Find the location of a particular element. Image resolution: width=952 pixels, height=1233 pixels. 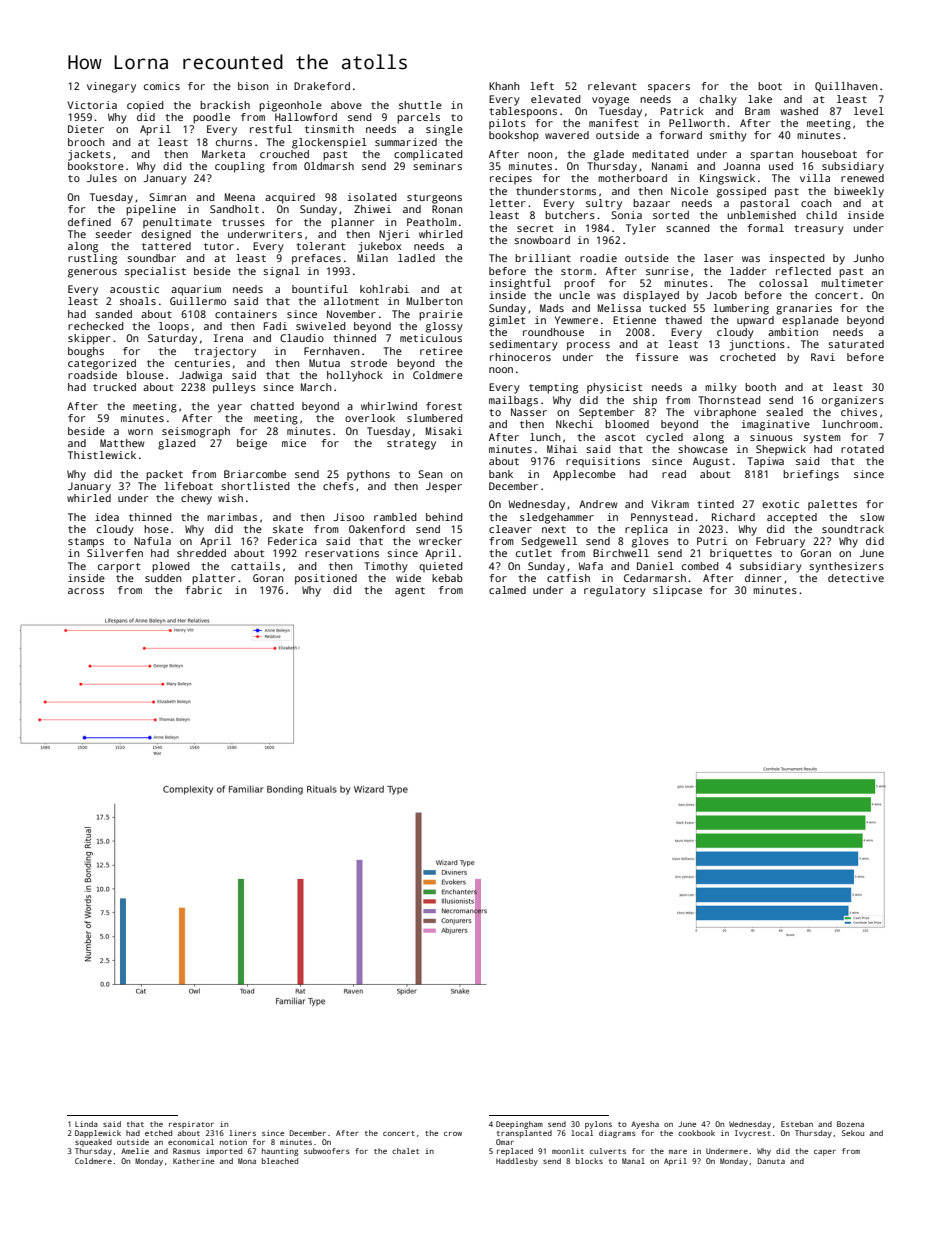

bison is located at coordinates (253, 86).
